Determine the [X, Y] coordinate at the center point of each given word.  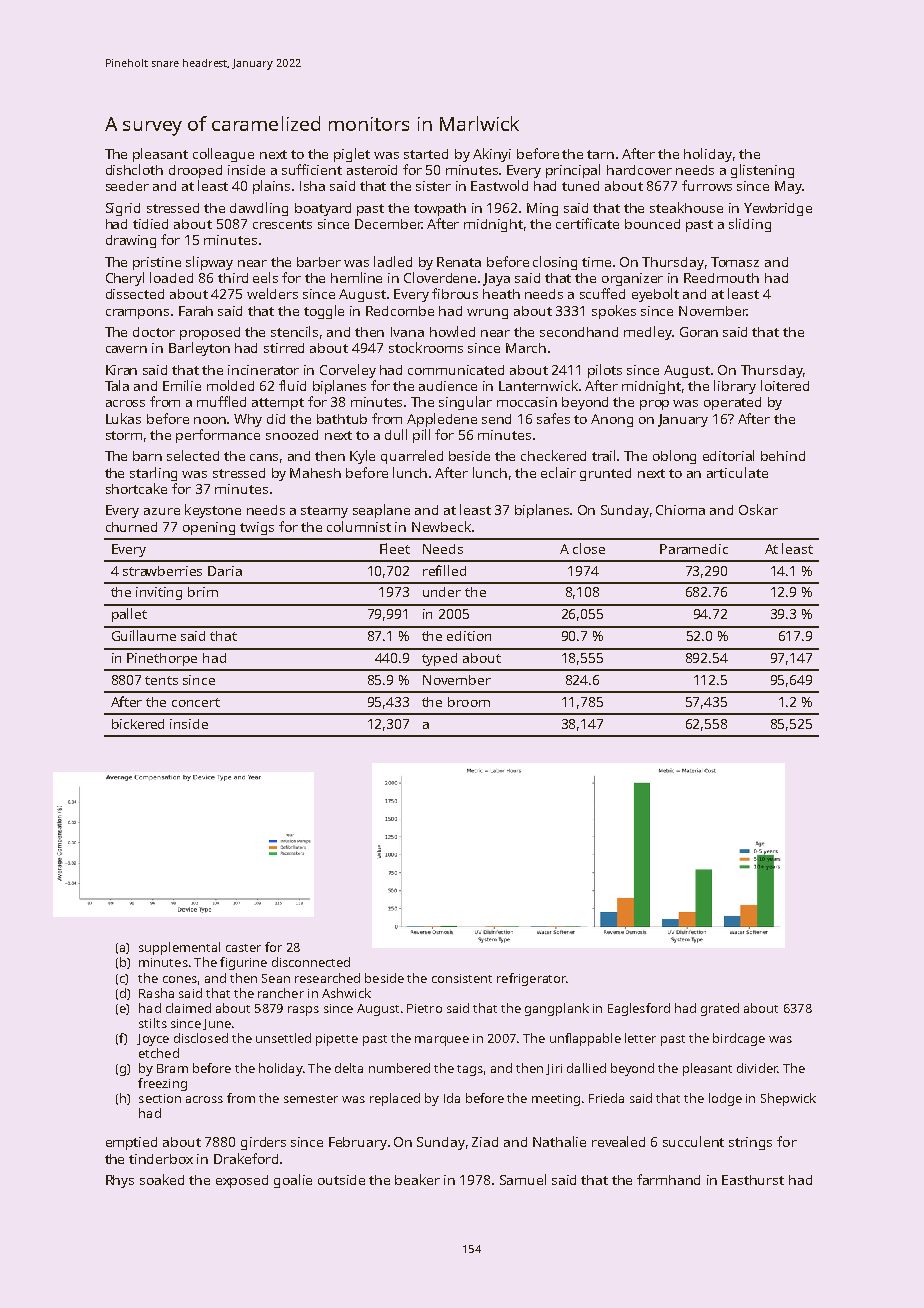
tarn [600, 154]
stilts [153, 1023]
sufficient [312, 169]
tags [470, 1070]
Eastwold [499, 185]
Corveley [348, 371]
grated [720, 1009]
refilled [444, 570]
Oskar [758, 509]
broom [469, 702]
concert [196, 702]
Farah [196, 311]
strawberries [162, 571]
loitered [785, 385]
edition [469, 636]
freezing [162, 1084]
